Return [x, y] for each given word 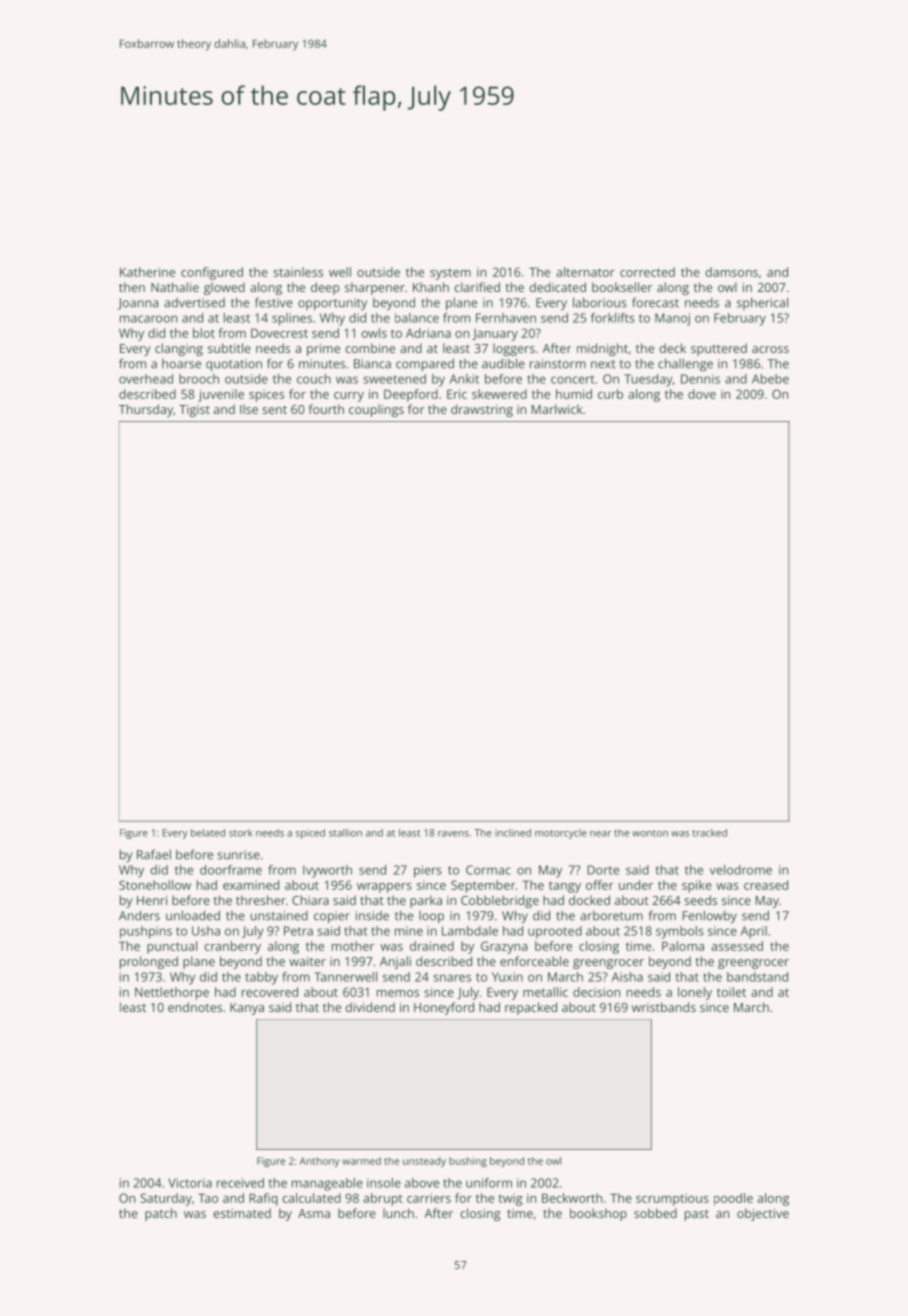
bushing [468, 1162]
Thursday [146, 410]
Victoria [190, 1183]
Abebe [770, 379]
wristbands [664, 1007]
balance [417, 318]
